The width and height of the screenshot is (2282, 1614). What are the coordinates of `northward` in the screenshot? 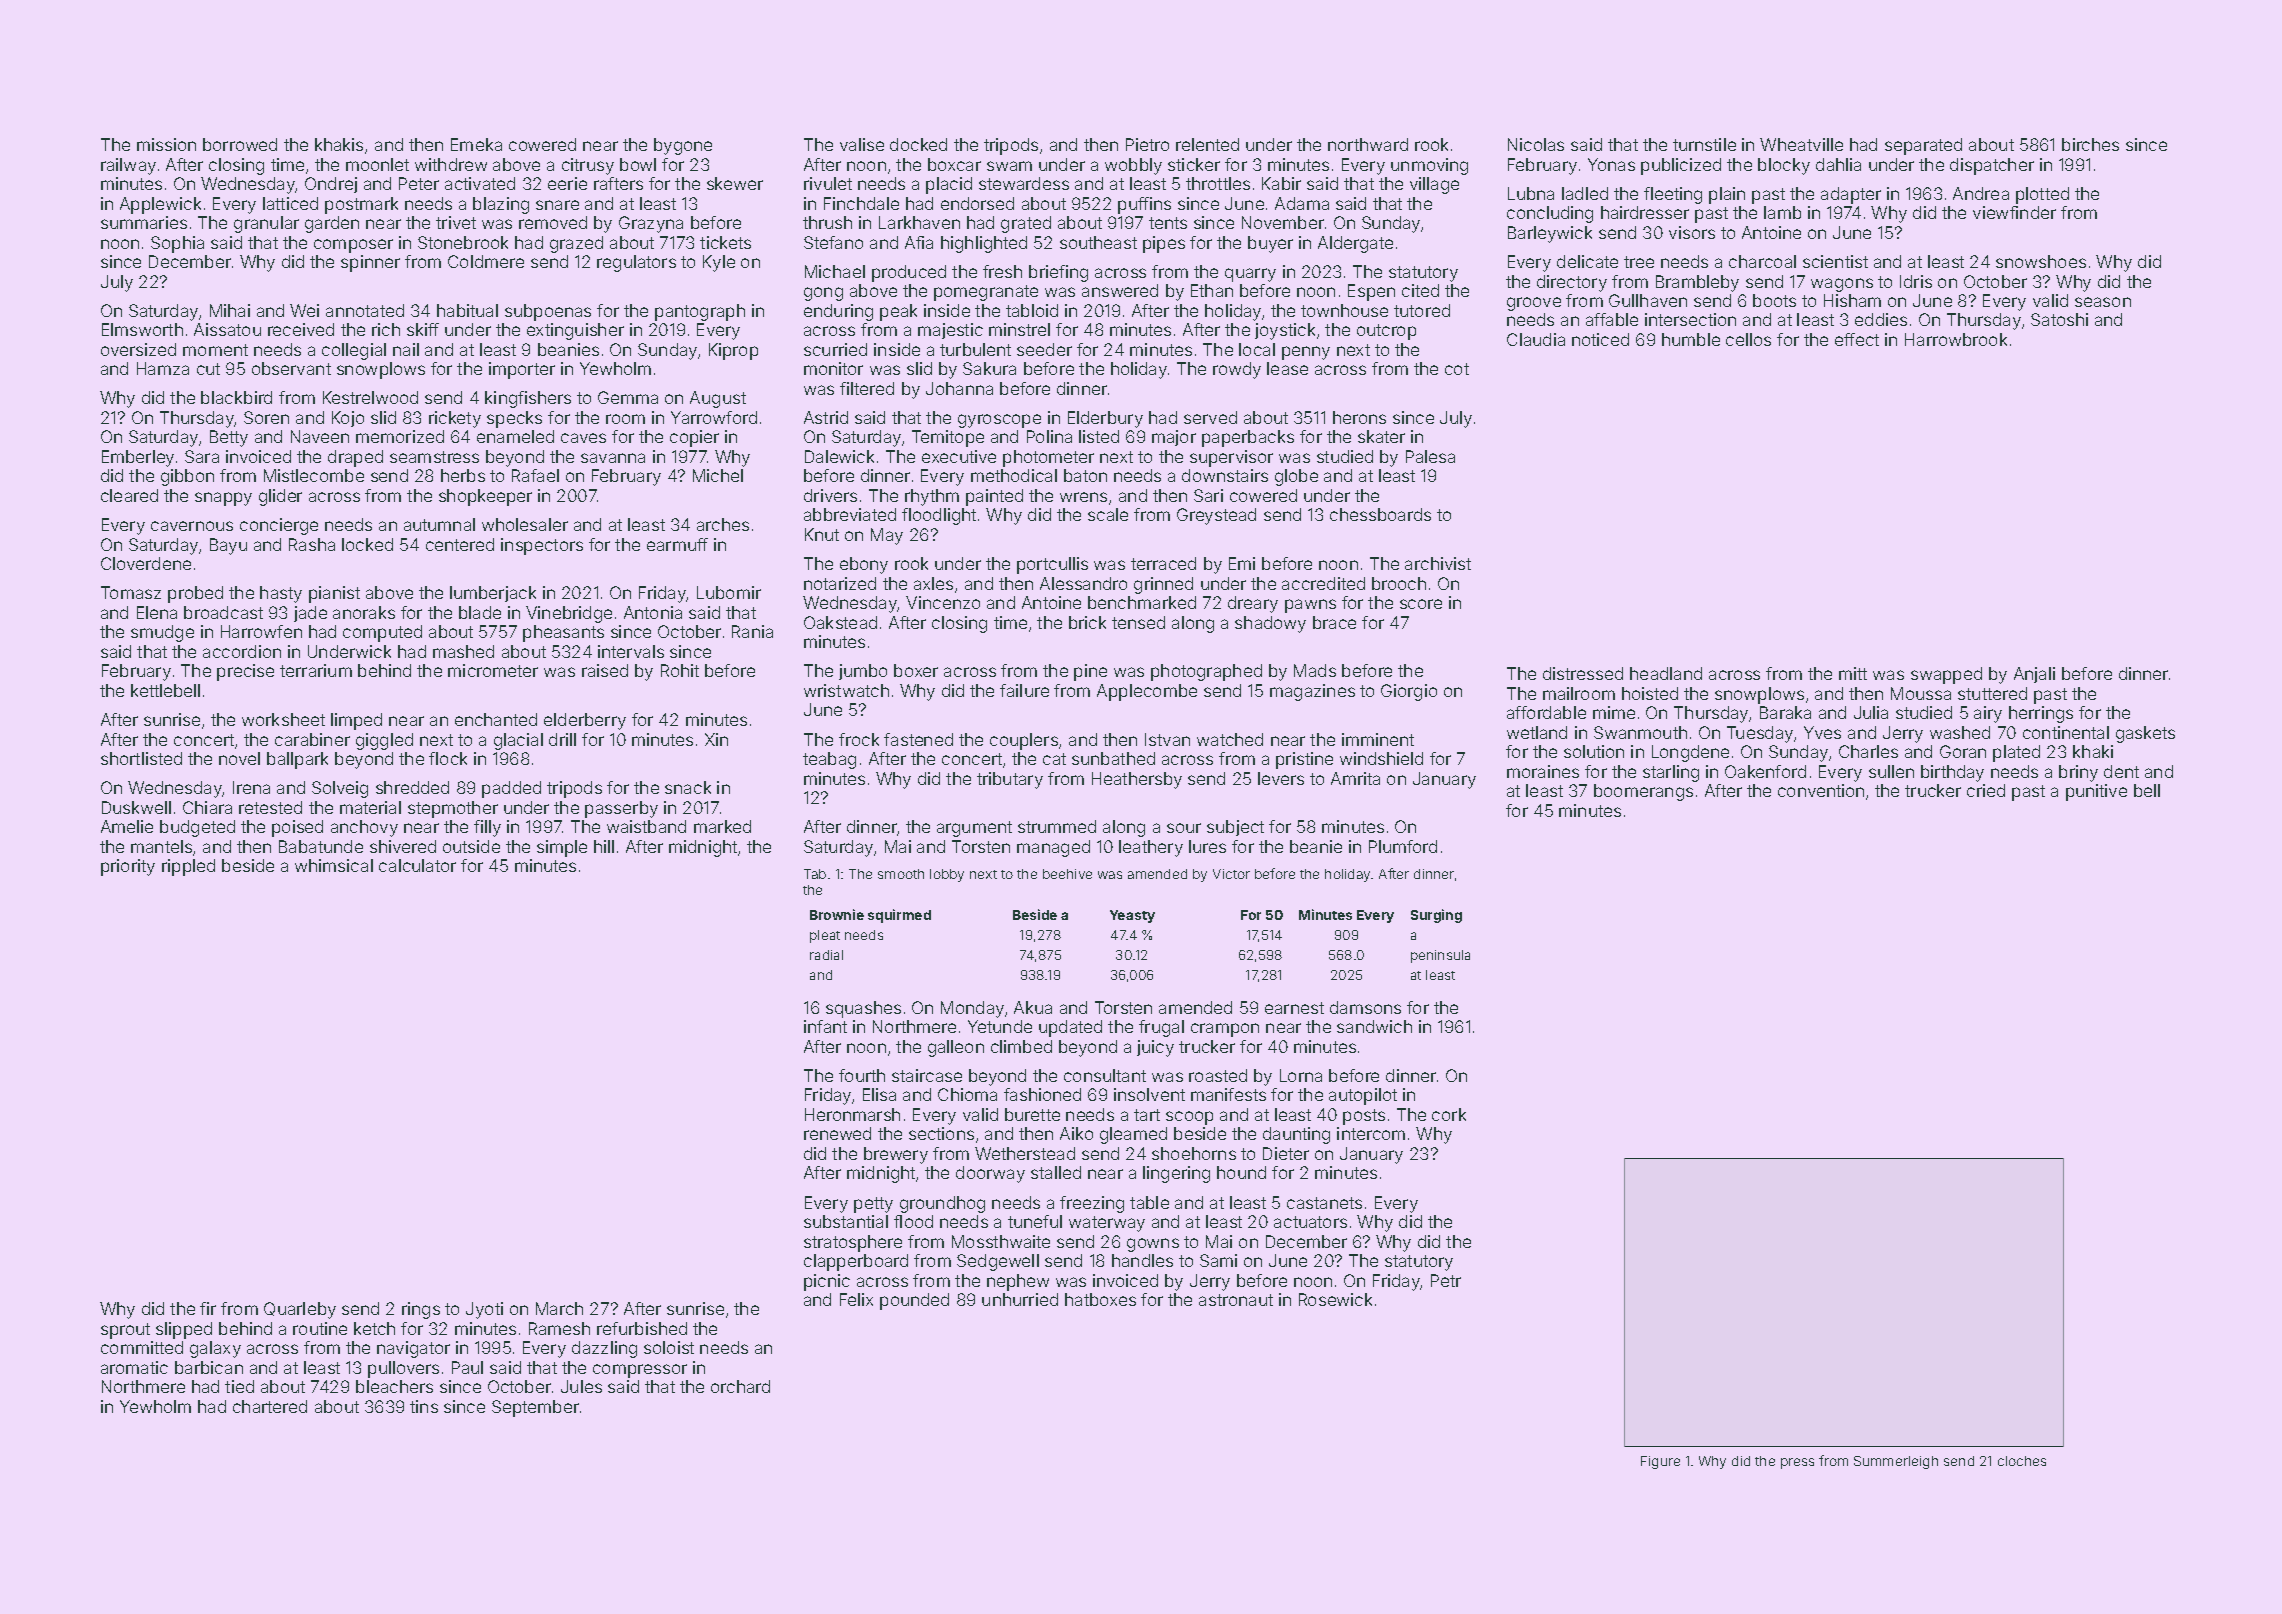 It's located at (1368, 144).
